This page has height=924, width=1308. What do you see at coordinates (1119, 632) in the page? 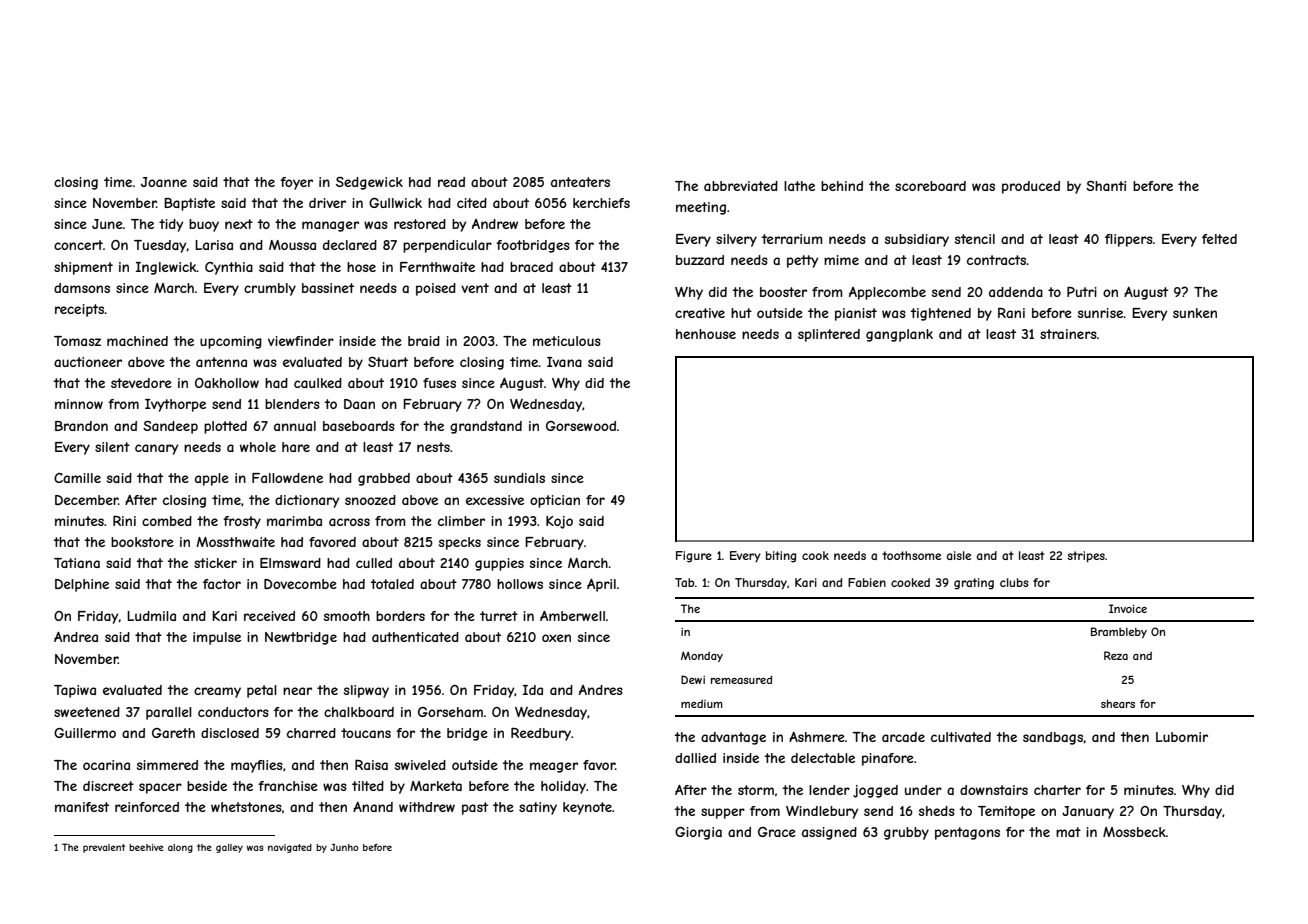
I see `Brambleby` at bounding box center [1119, 632].
